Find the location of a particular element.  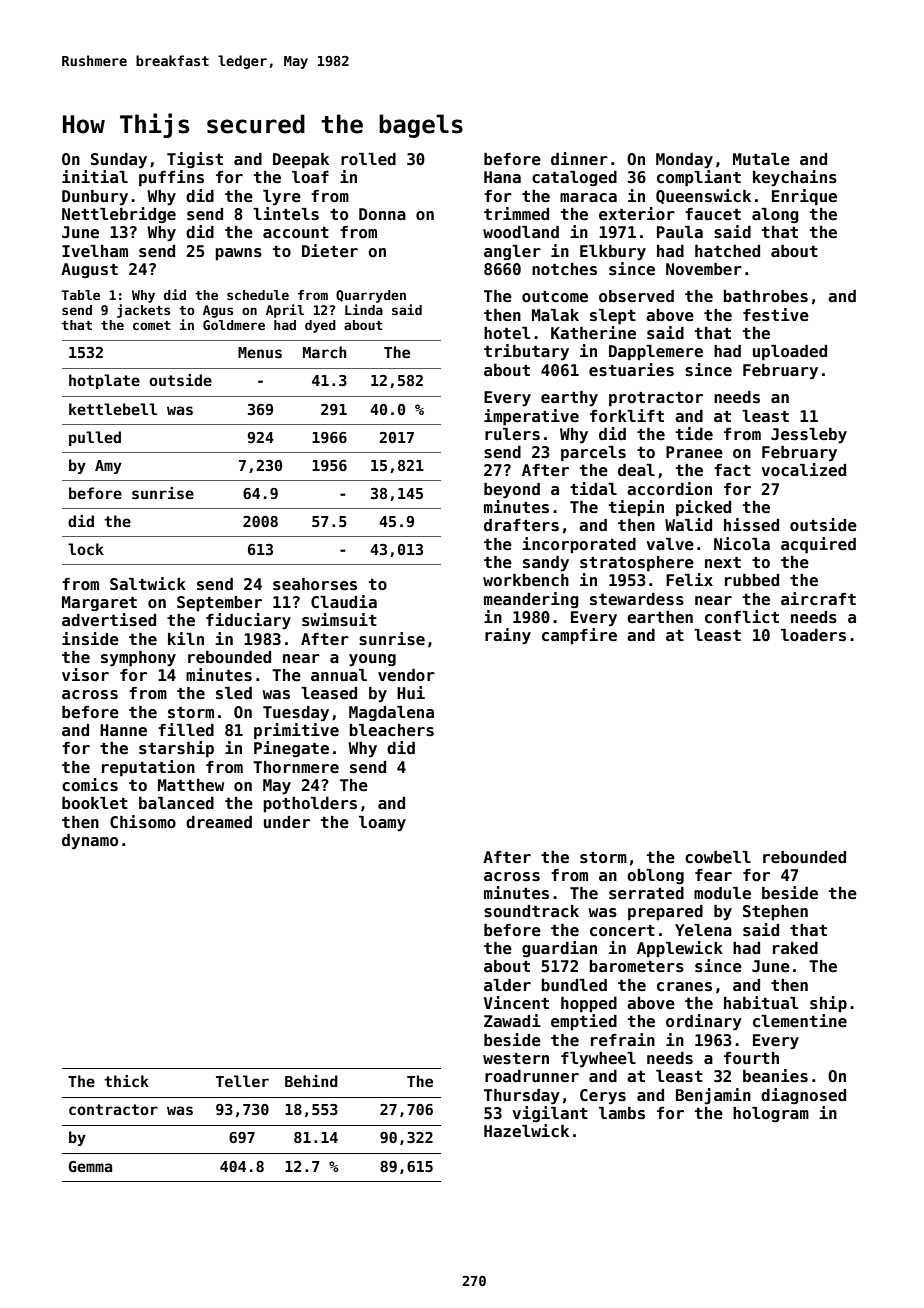

Gemma is located at coordinates (90, 1166).
